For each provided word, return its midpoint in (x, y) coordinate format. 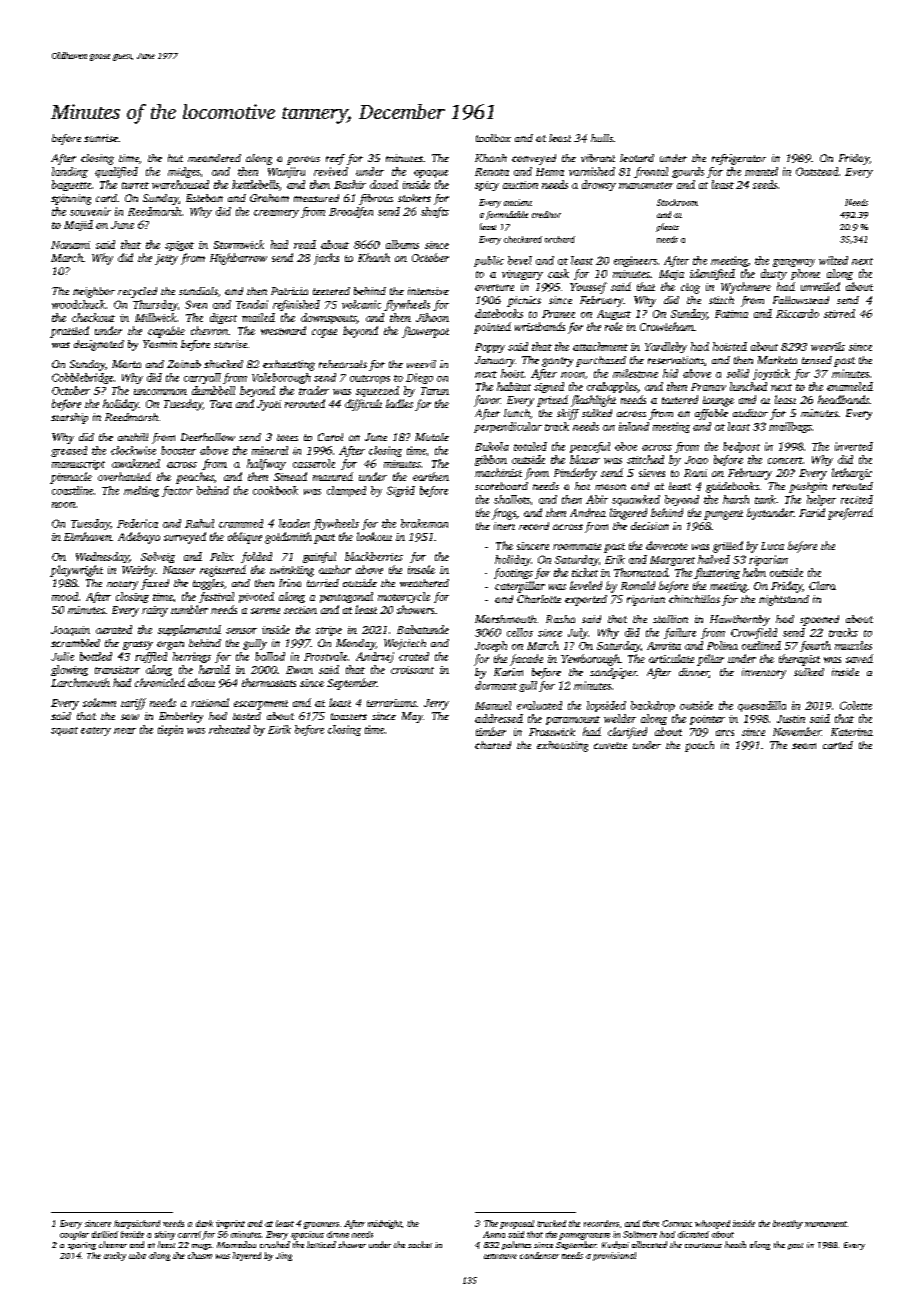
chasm (200, 1255)
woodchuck (78, 304)
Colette (856, 705)
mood (65, 596)
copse (324, 333)
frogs (504, 514)
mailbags (790, 427)
